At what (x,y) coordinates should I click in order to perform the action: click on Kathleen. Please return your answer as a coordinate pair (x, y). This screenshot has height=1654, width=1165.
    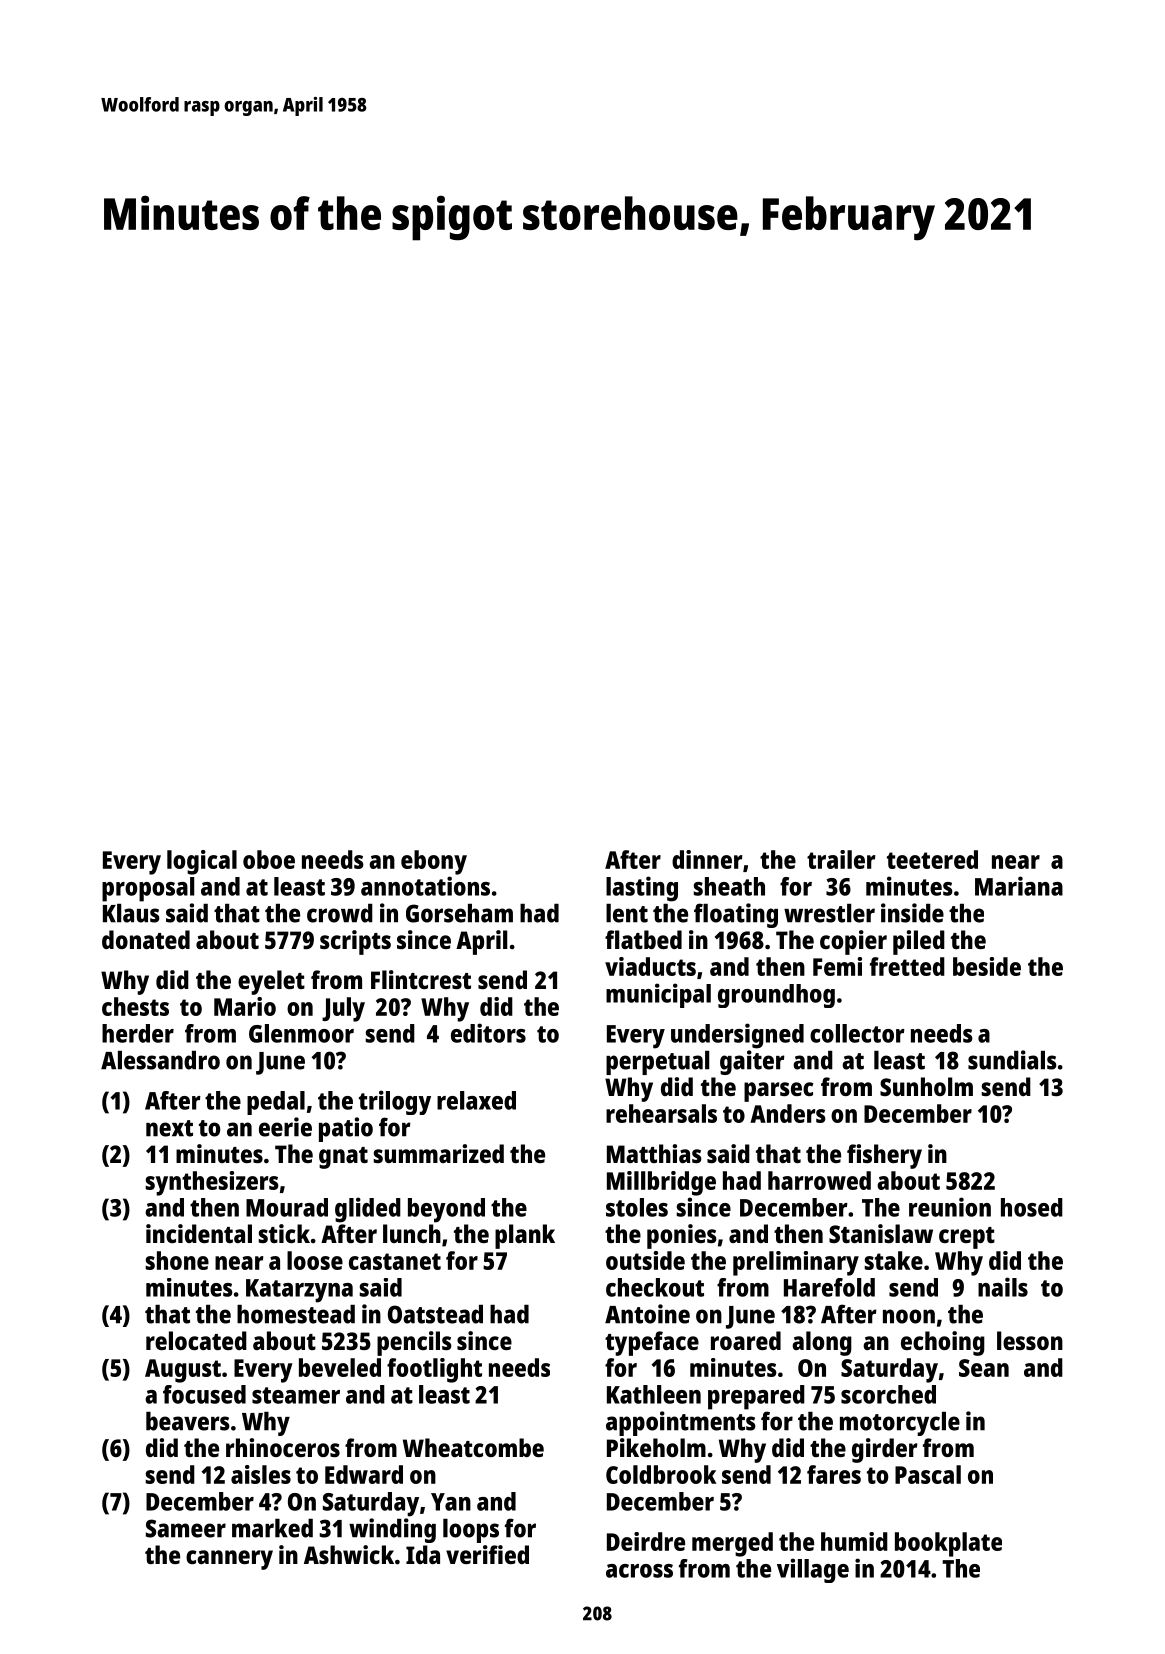
    Looking at the image, I should click on (654, 1394).
